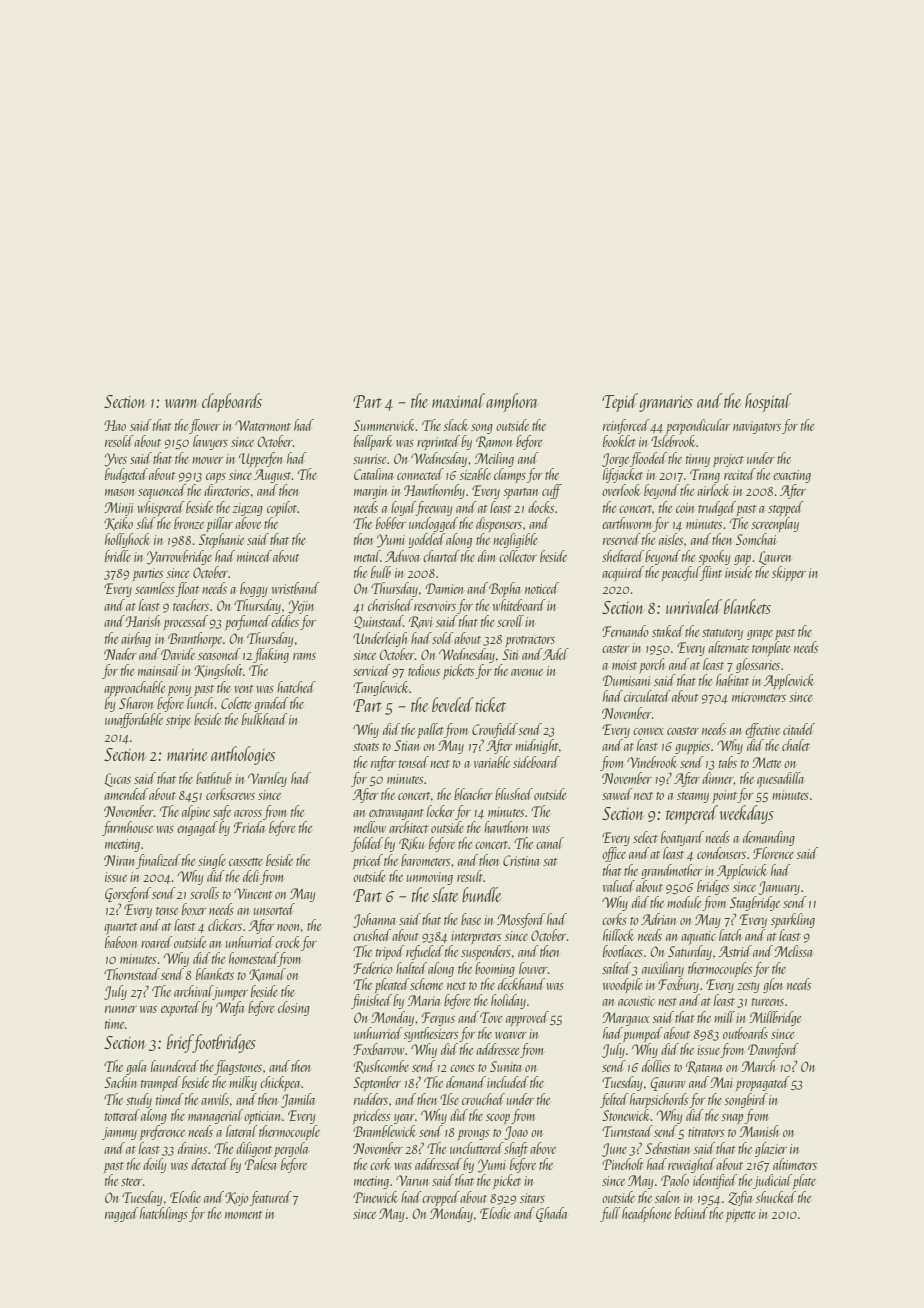 The image size is (924, 1308). I want to click on coaster, so click(683, 731).
